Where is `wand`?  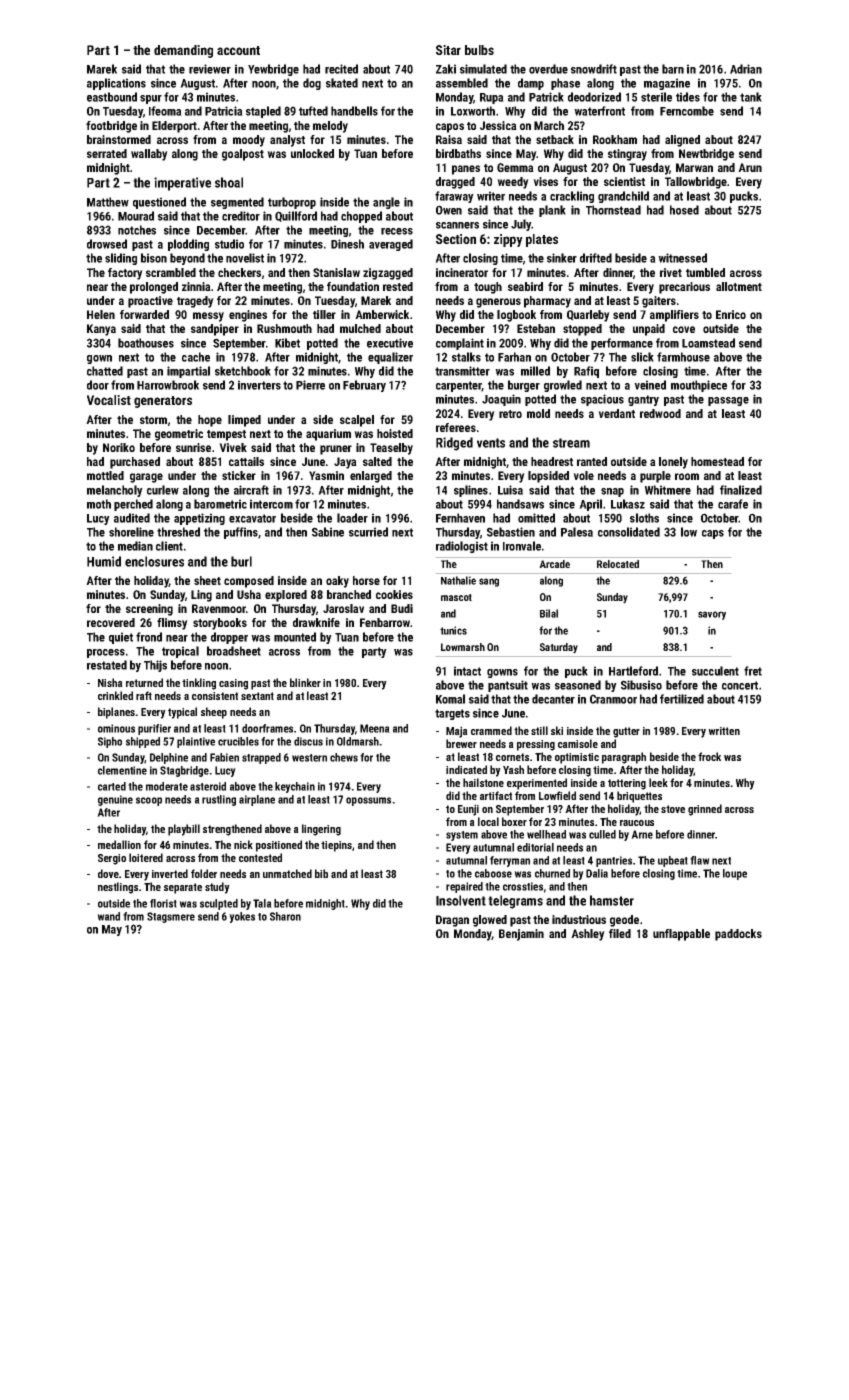
wand is located at coordinates (108, 916).
